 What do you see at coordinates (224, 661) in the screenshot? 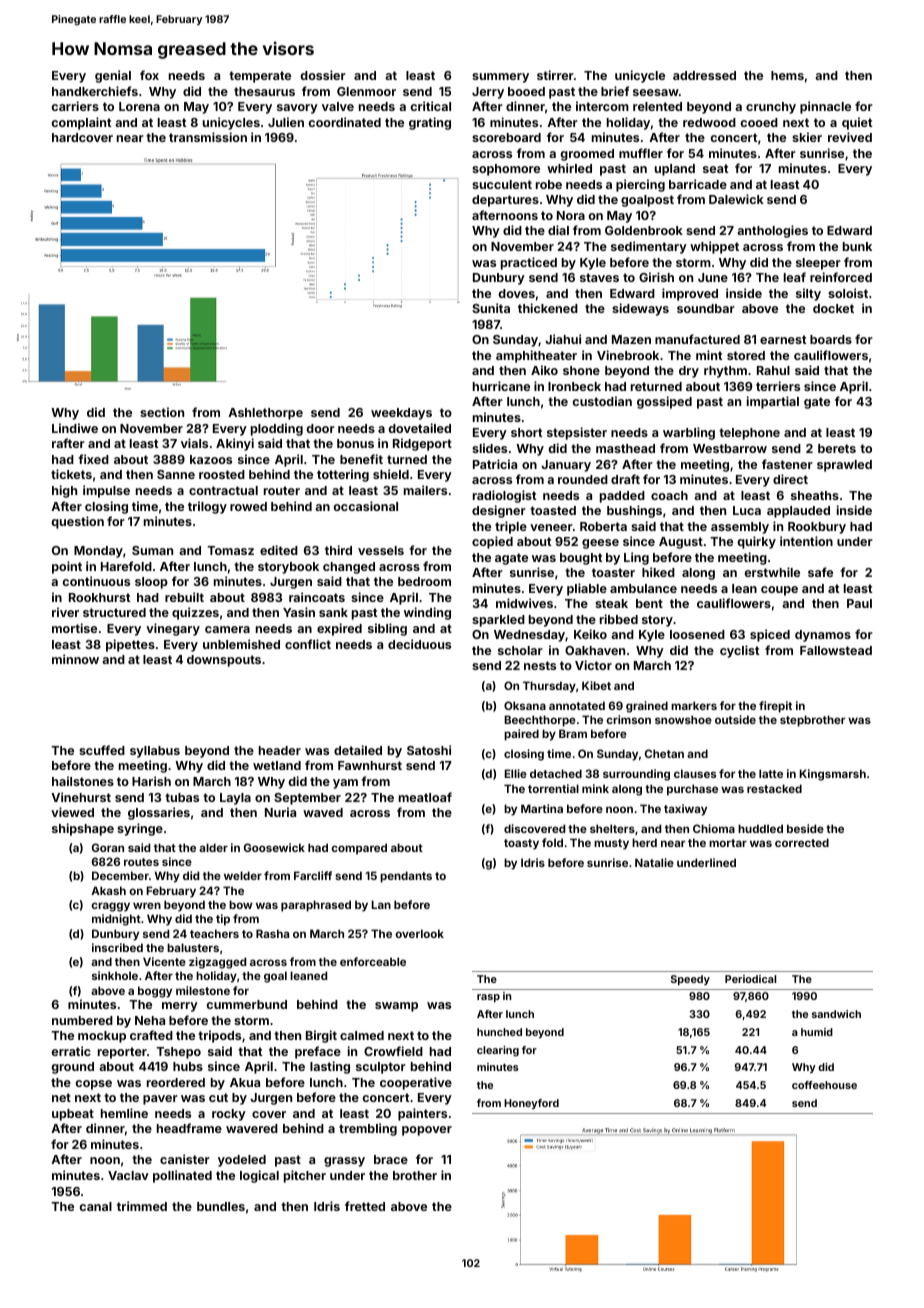
I see `downspouts` at bounding box center [224, 661].
